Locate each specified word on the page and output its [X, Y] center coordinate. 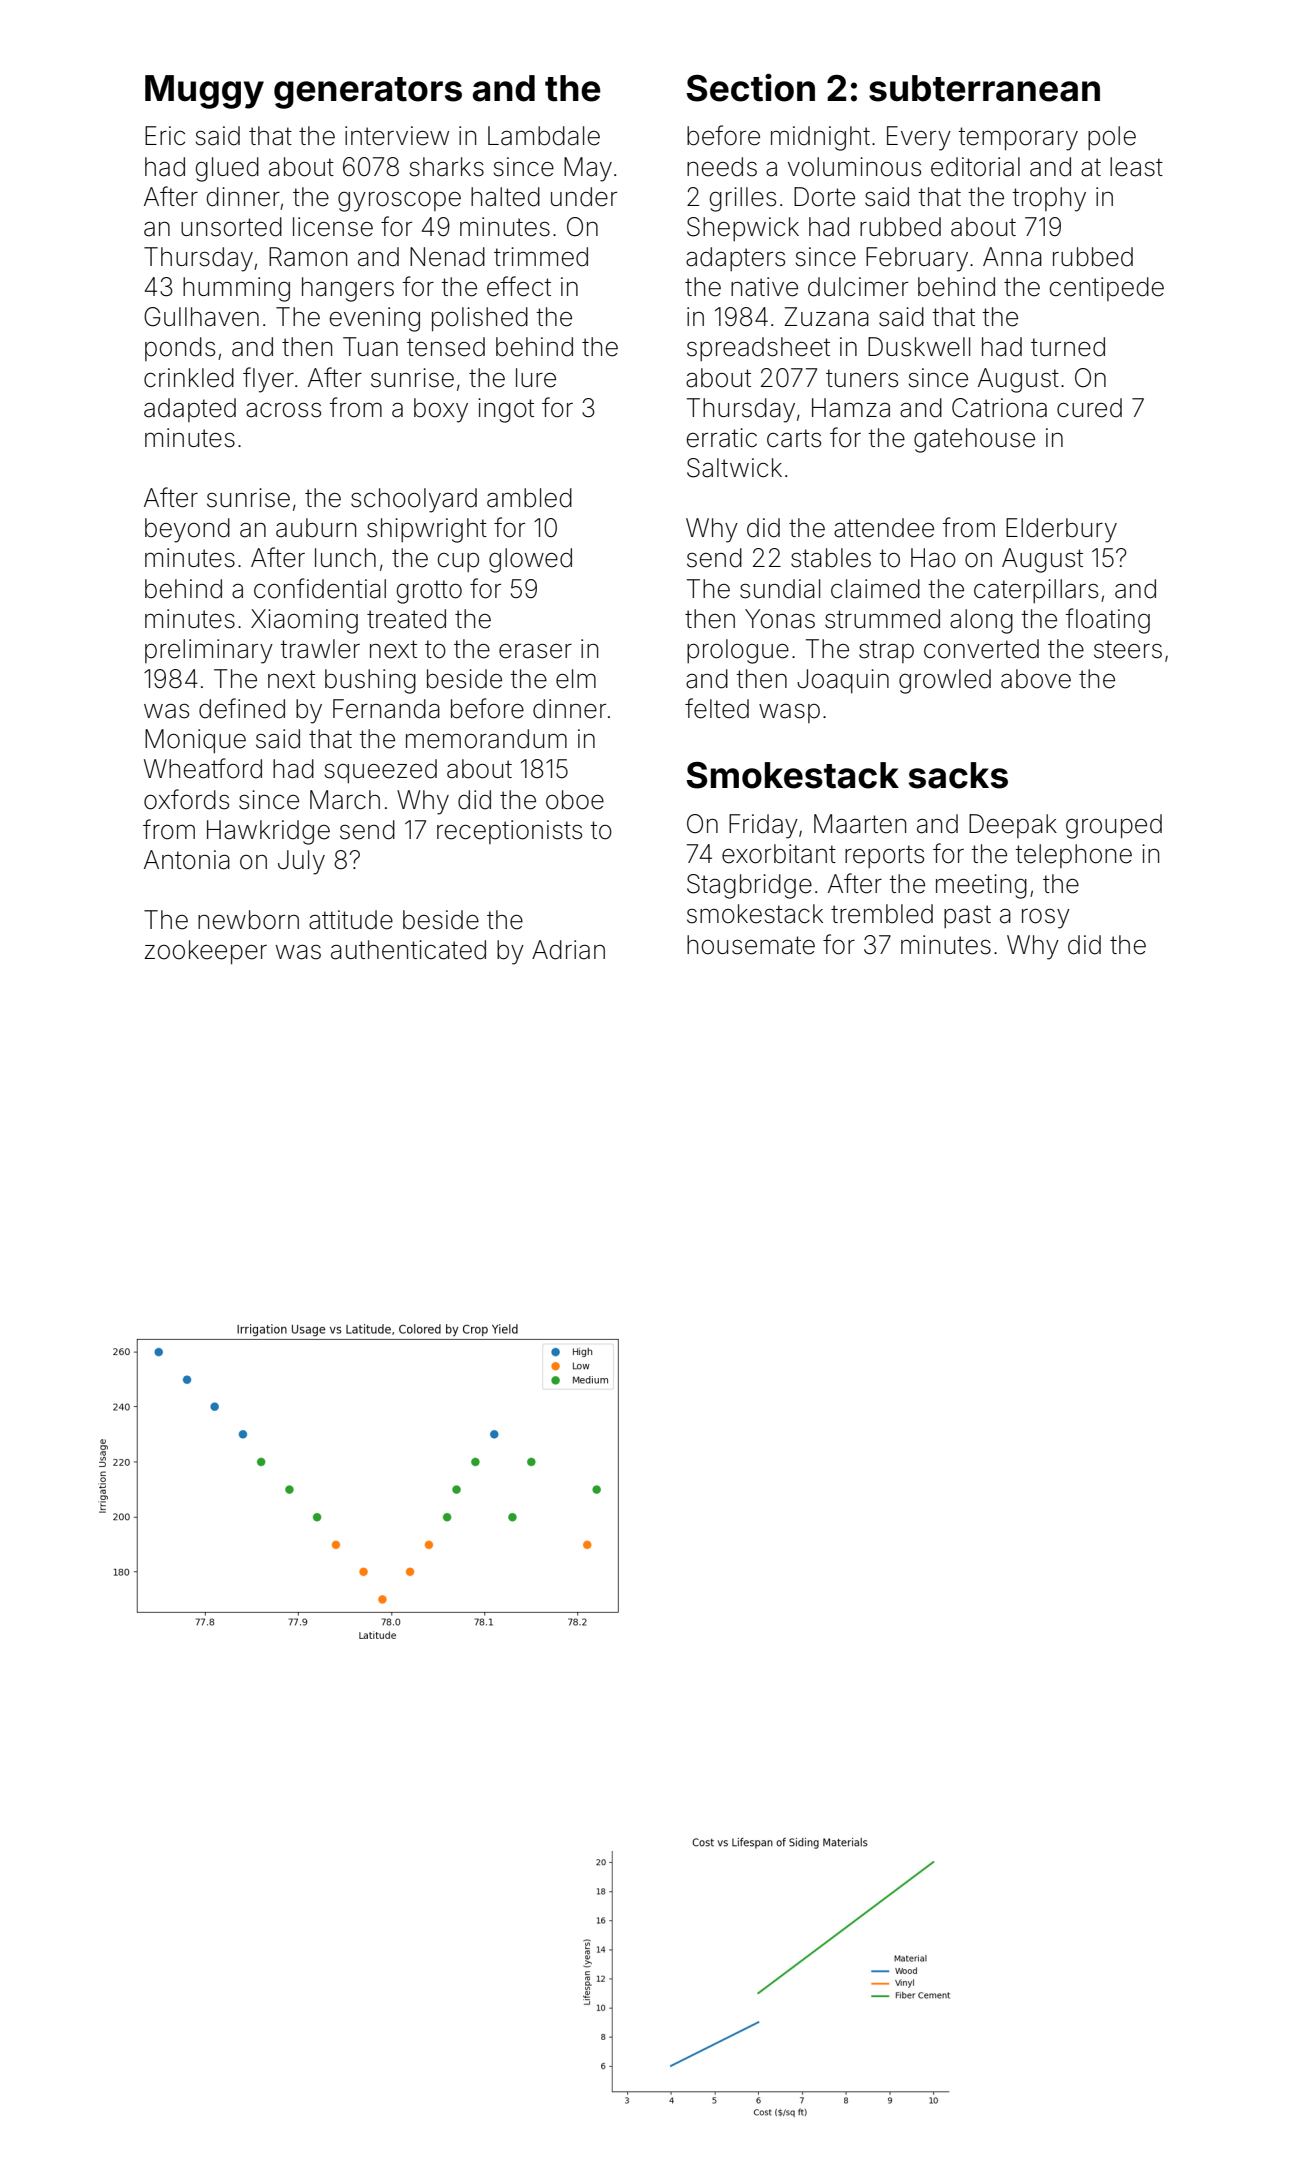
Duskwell [919, 347]
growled [945, 681]
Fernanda [386, 709]
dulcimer [858, 287]
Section [750, 87]
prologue [738, 651]
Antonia [187, 860]
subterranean [984, 88]
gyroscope [399, 201]
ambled [529, 498]
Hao [933, 558]
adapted [190, 410]
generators [368, 93]
